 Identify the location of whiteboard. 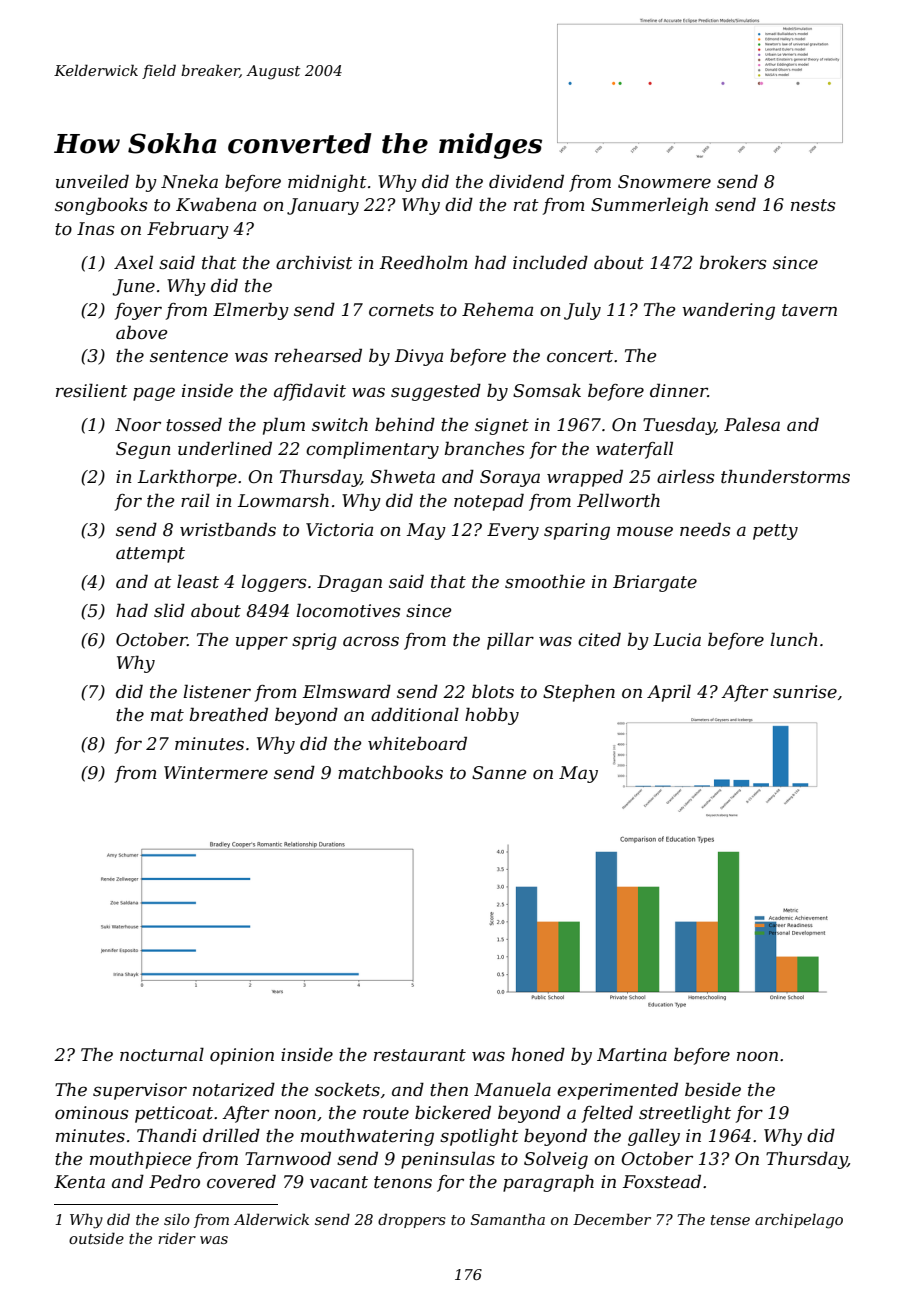
(417, 743).
